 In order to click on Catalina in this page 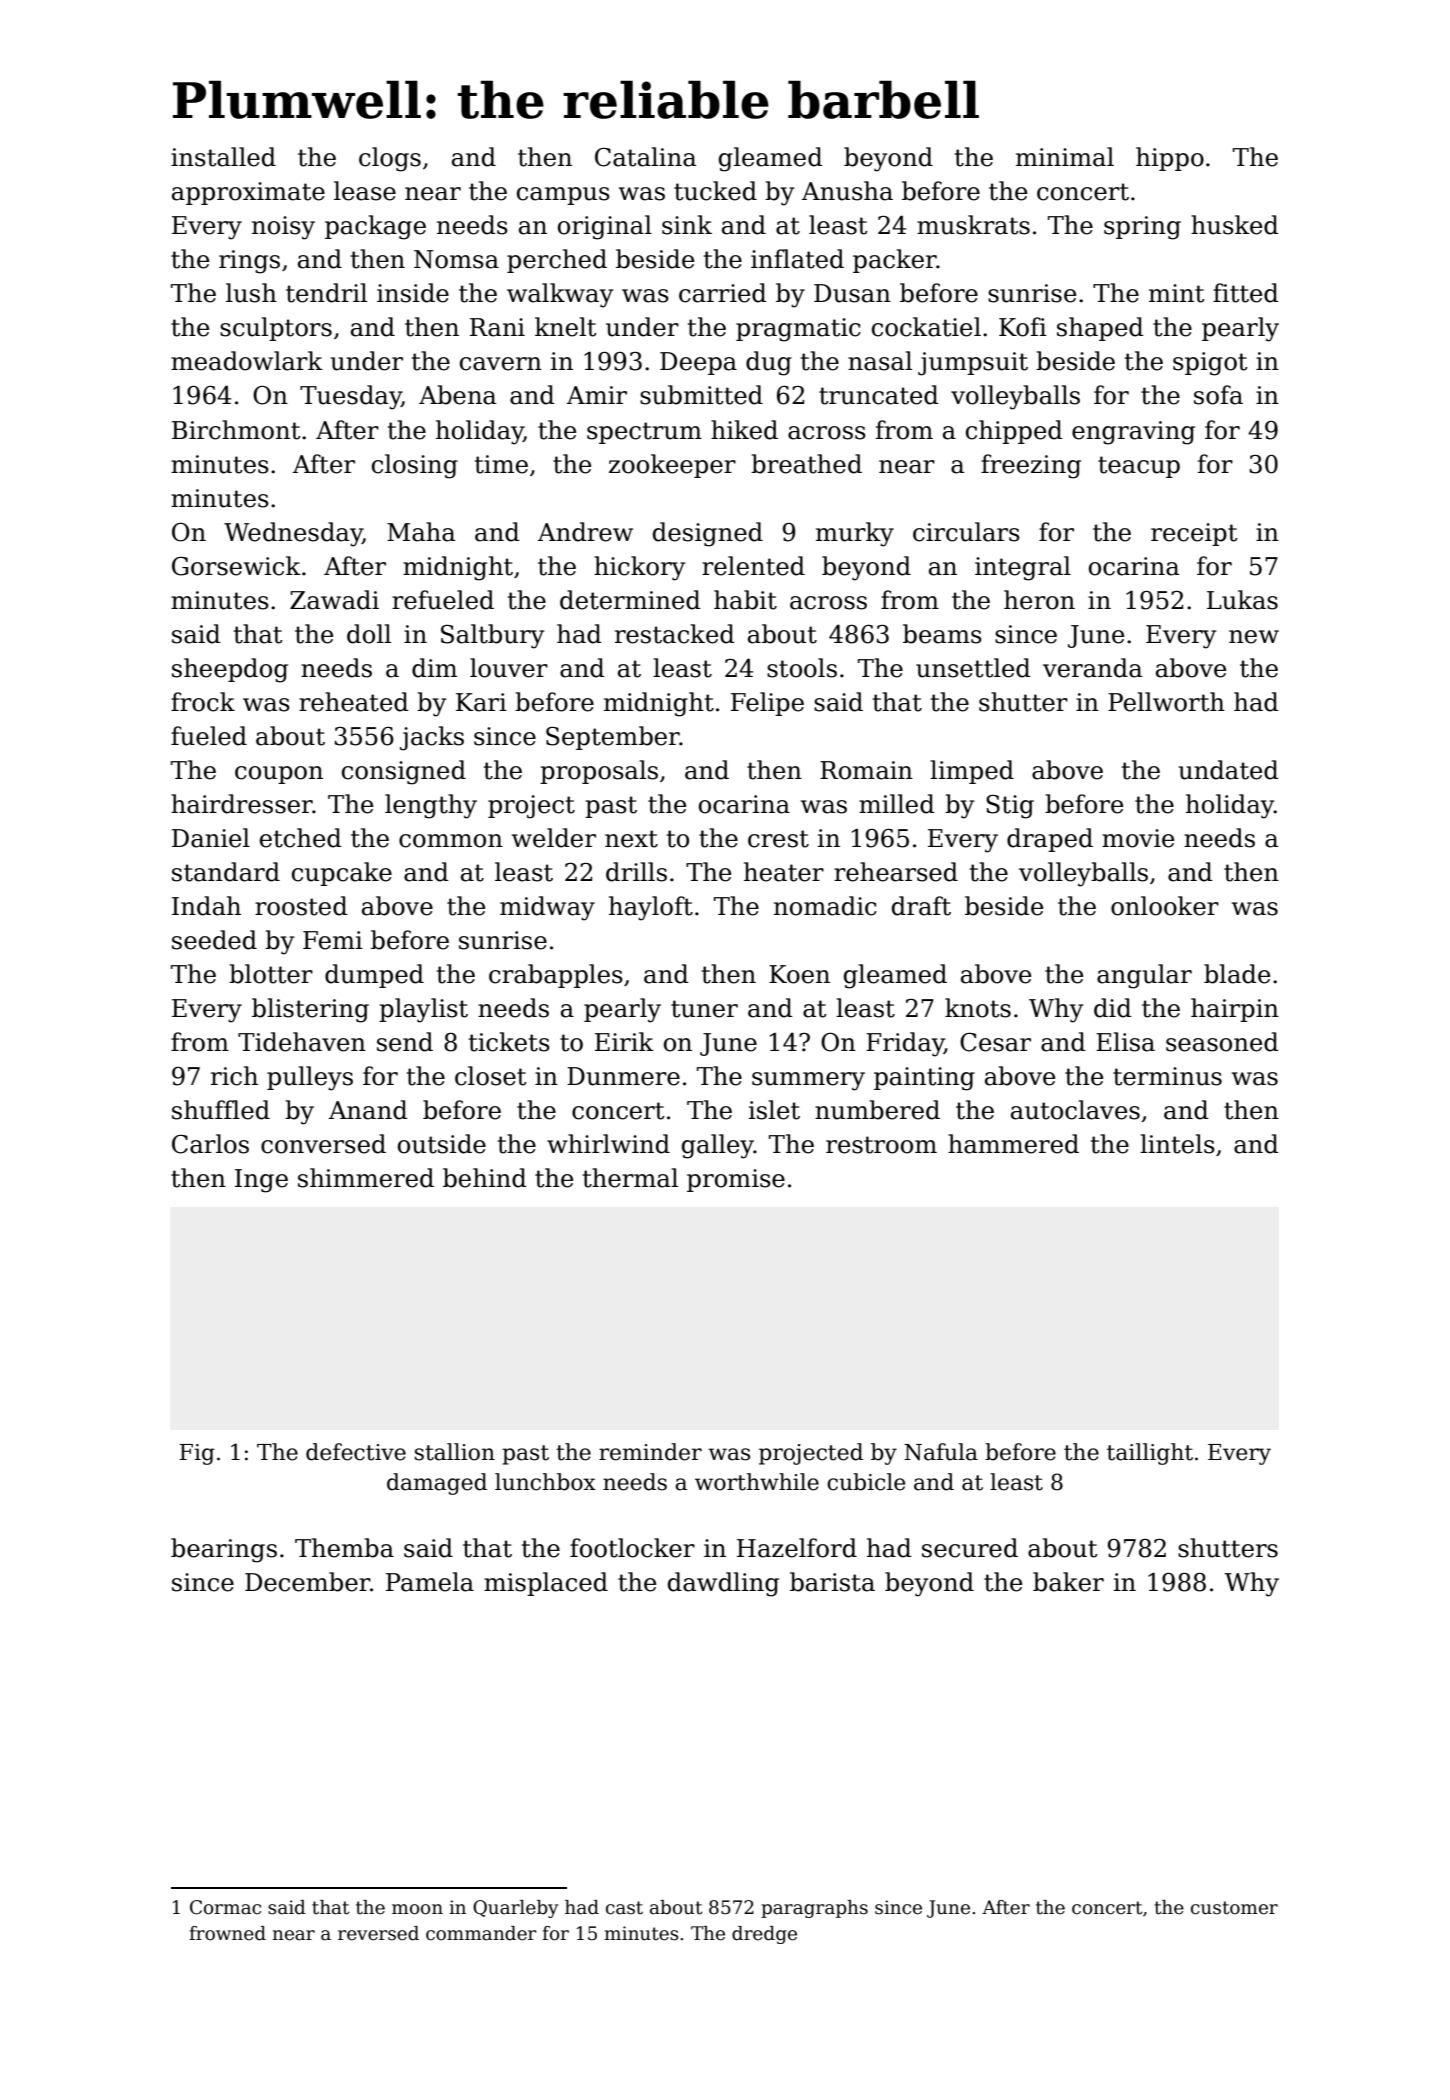, I will do `click(645, 157)`.
